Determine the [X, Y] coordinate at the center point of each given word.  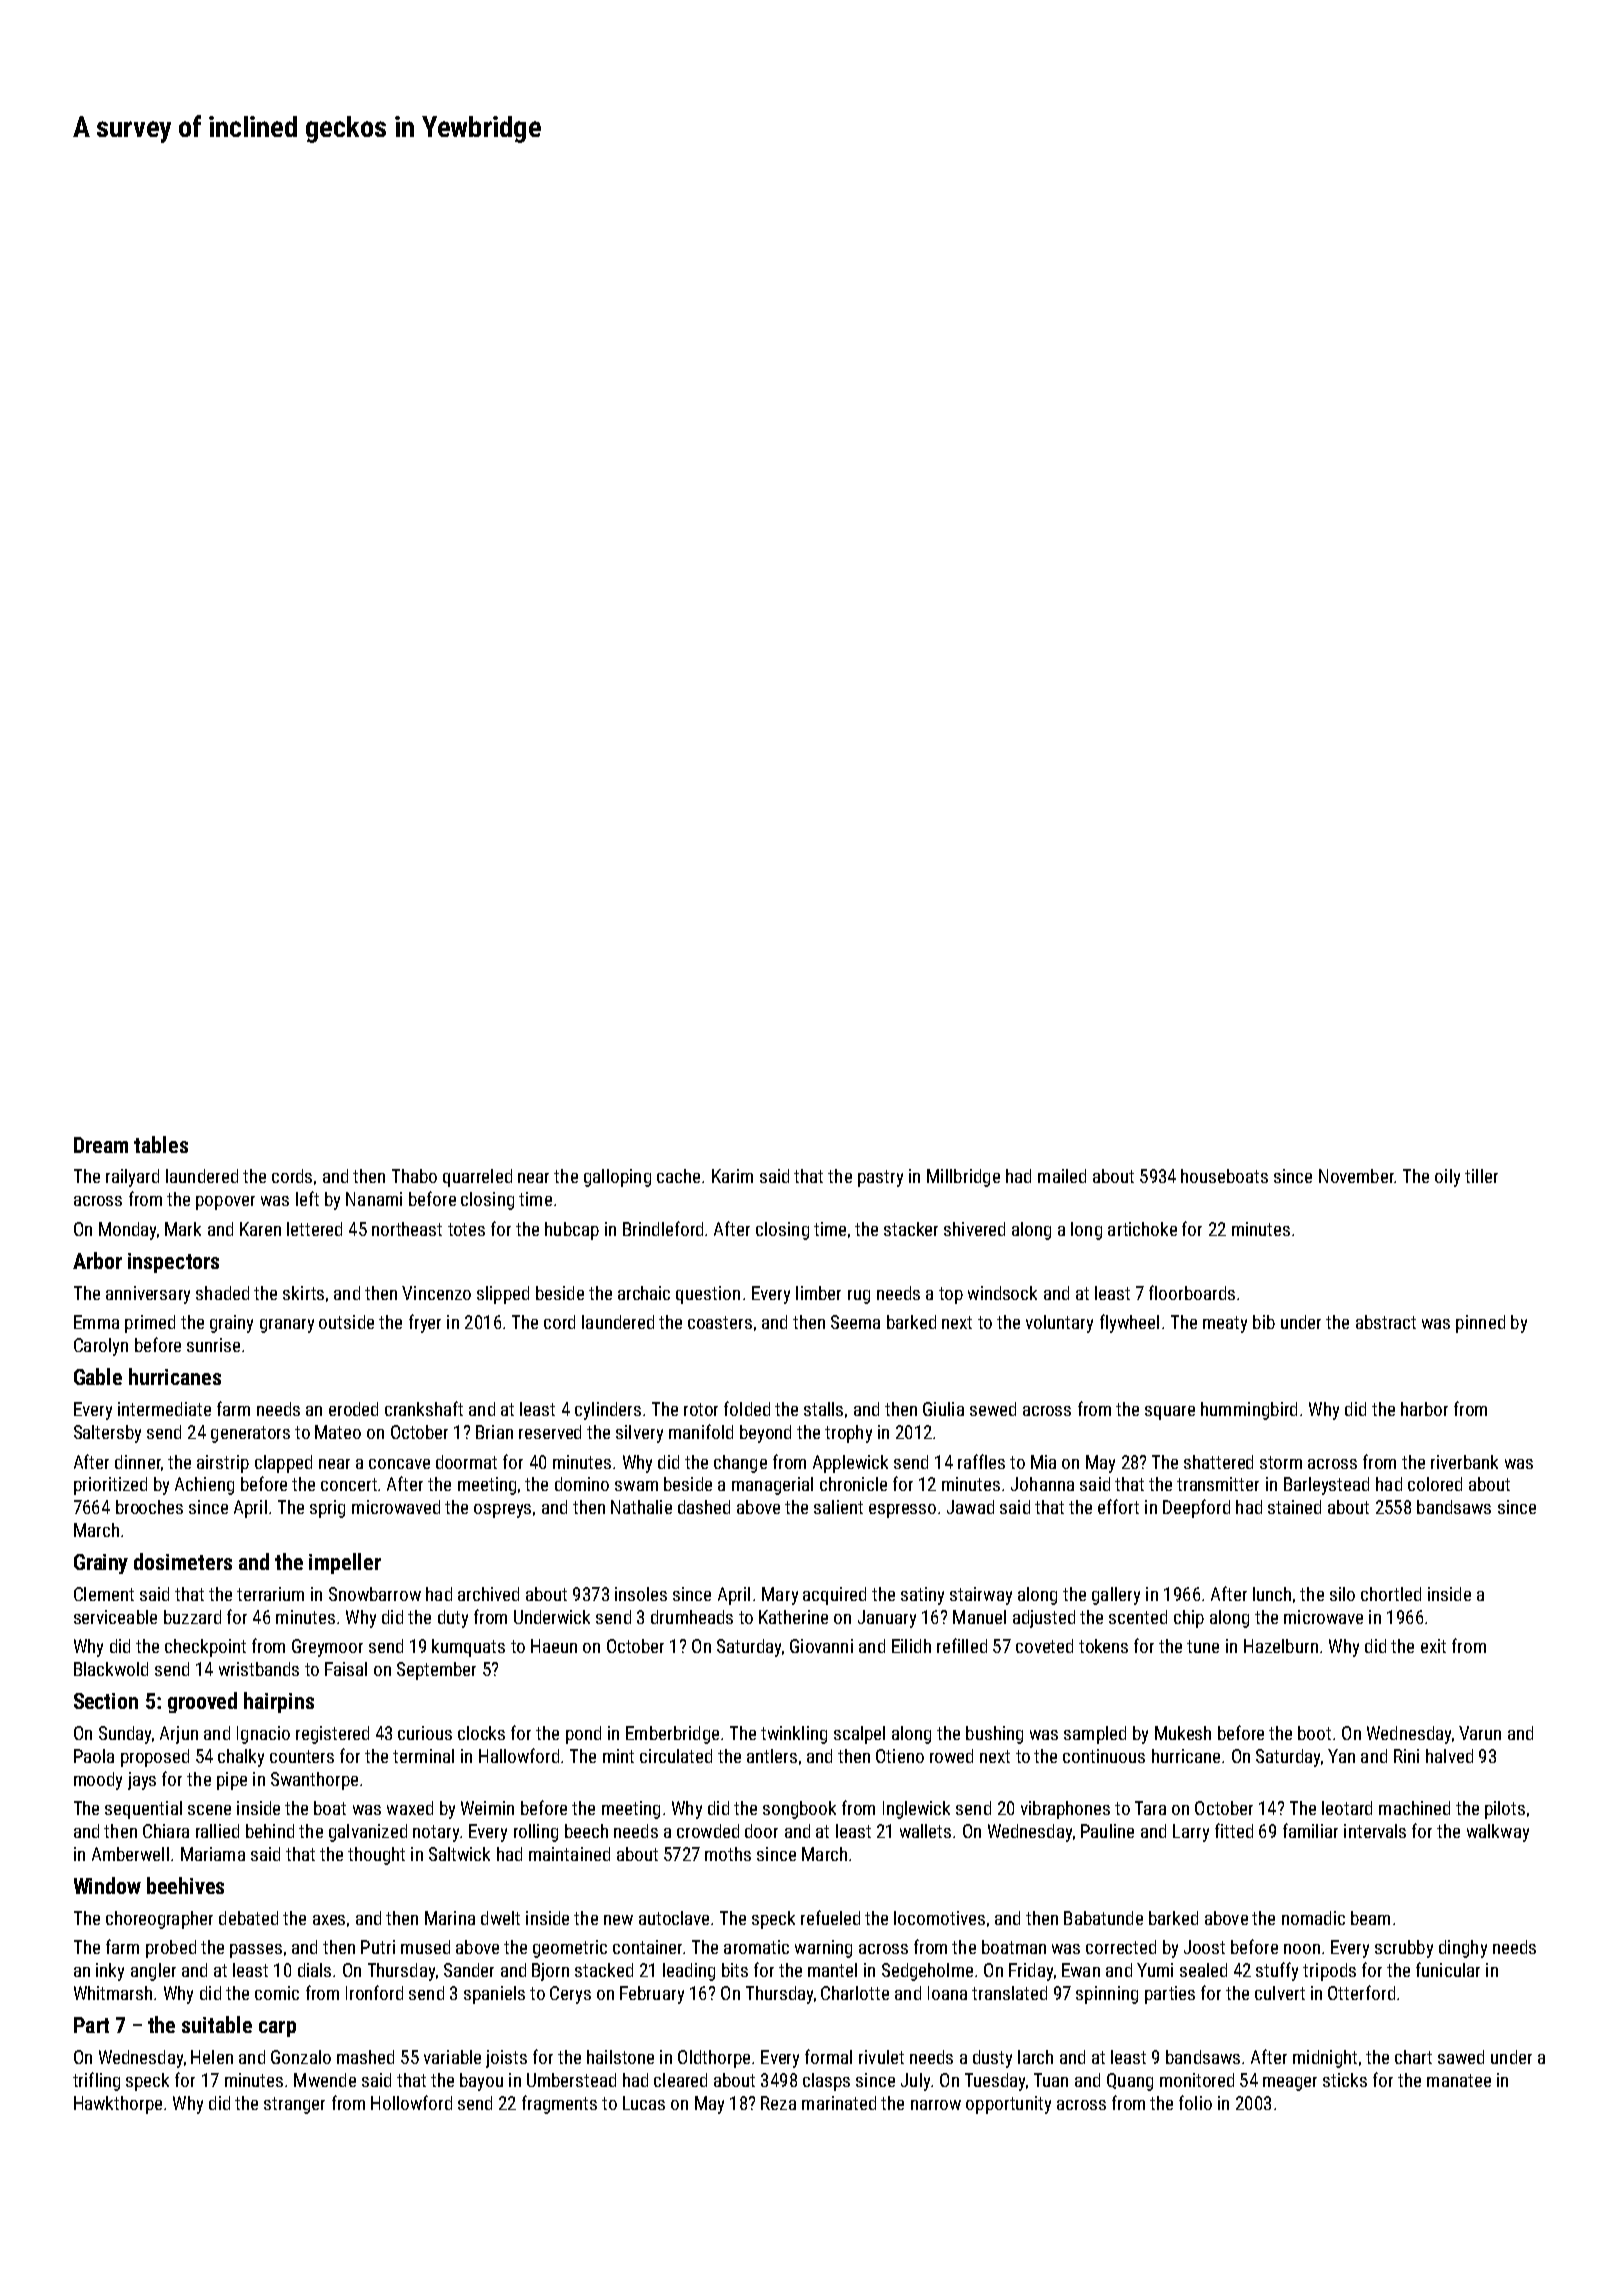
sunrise [213, 1345]
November [1356, 1176]
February [652, 1995]
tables [161, 1144]
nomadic [1313, 1918]
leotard [1347, 1808]
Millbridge [963, 1178]
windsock [1002, 1293]
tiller [1481, 1176]
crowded [708, 1831]
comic [277, 1993]
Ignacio [263, 1735]
